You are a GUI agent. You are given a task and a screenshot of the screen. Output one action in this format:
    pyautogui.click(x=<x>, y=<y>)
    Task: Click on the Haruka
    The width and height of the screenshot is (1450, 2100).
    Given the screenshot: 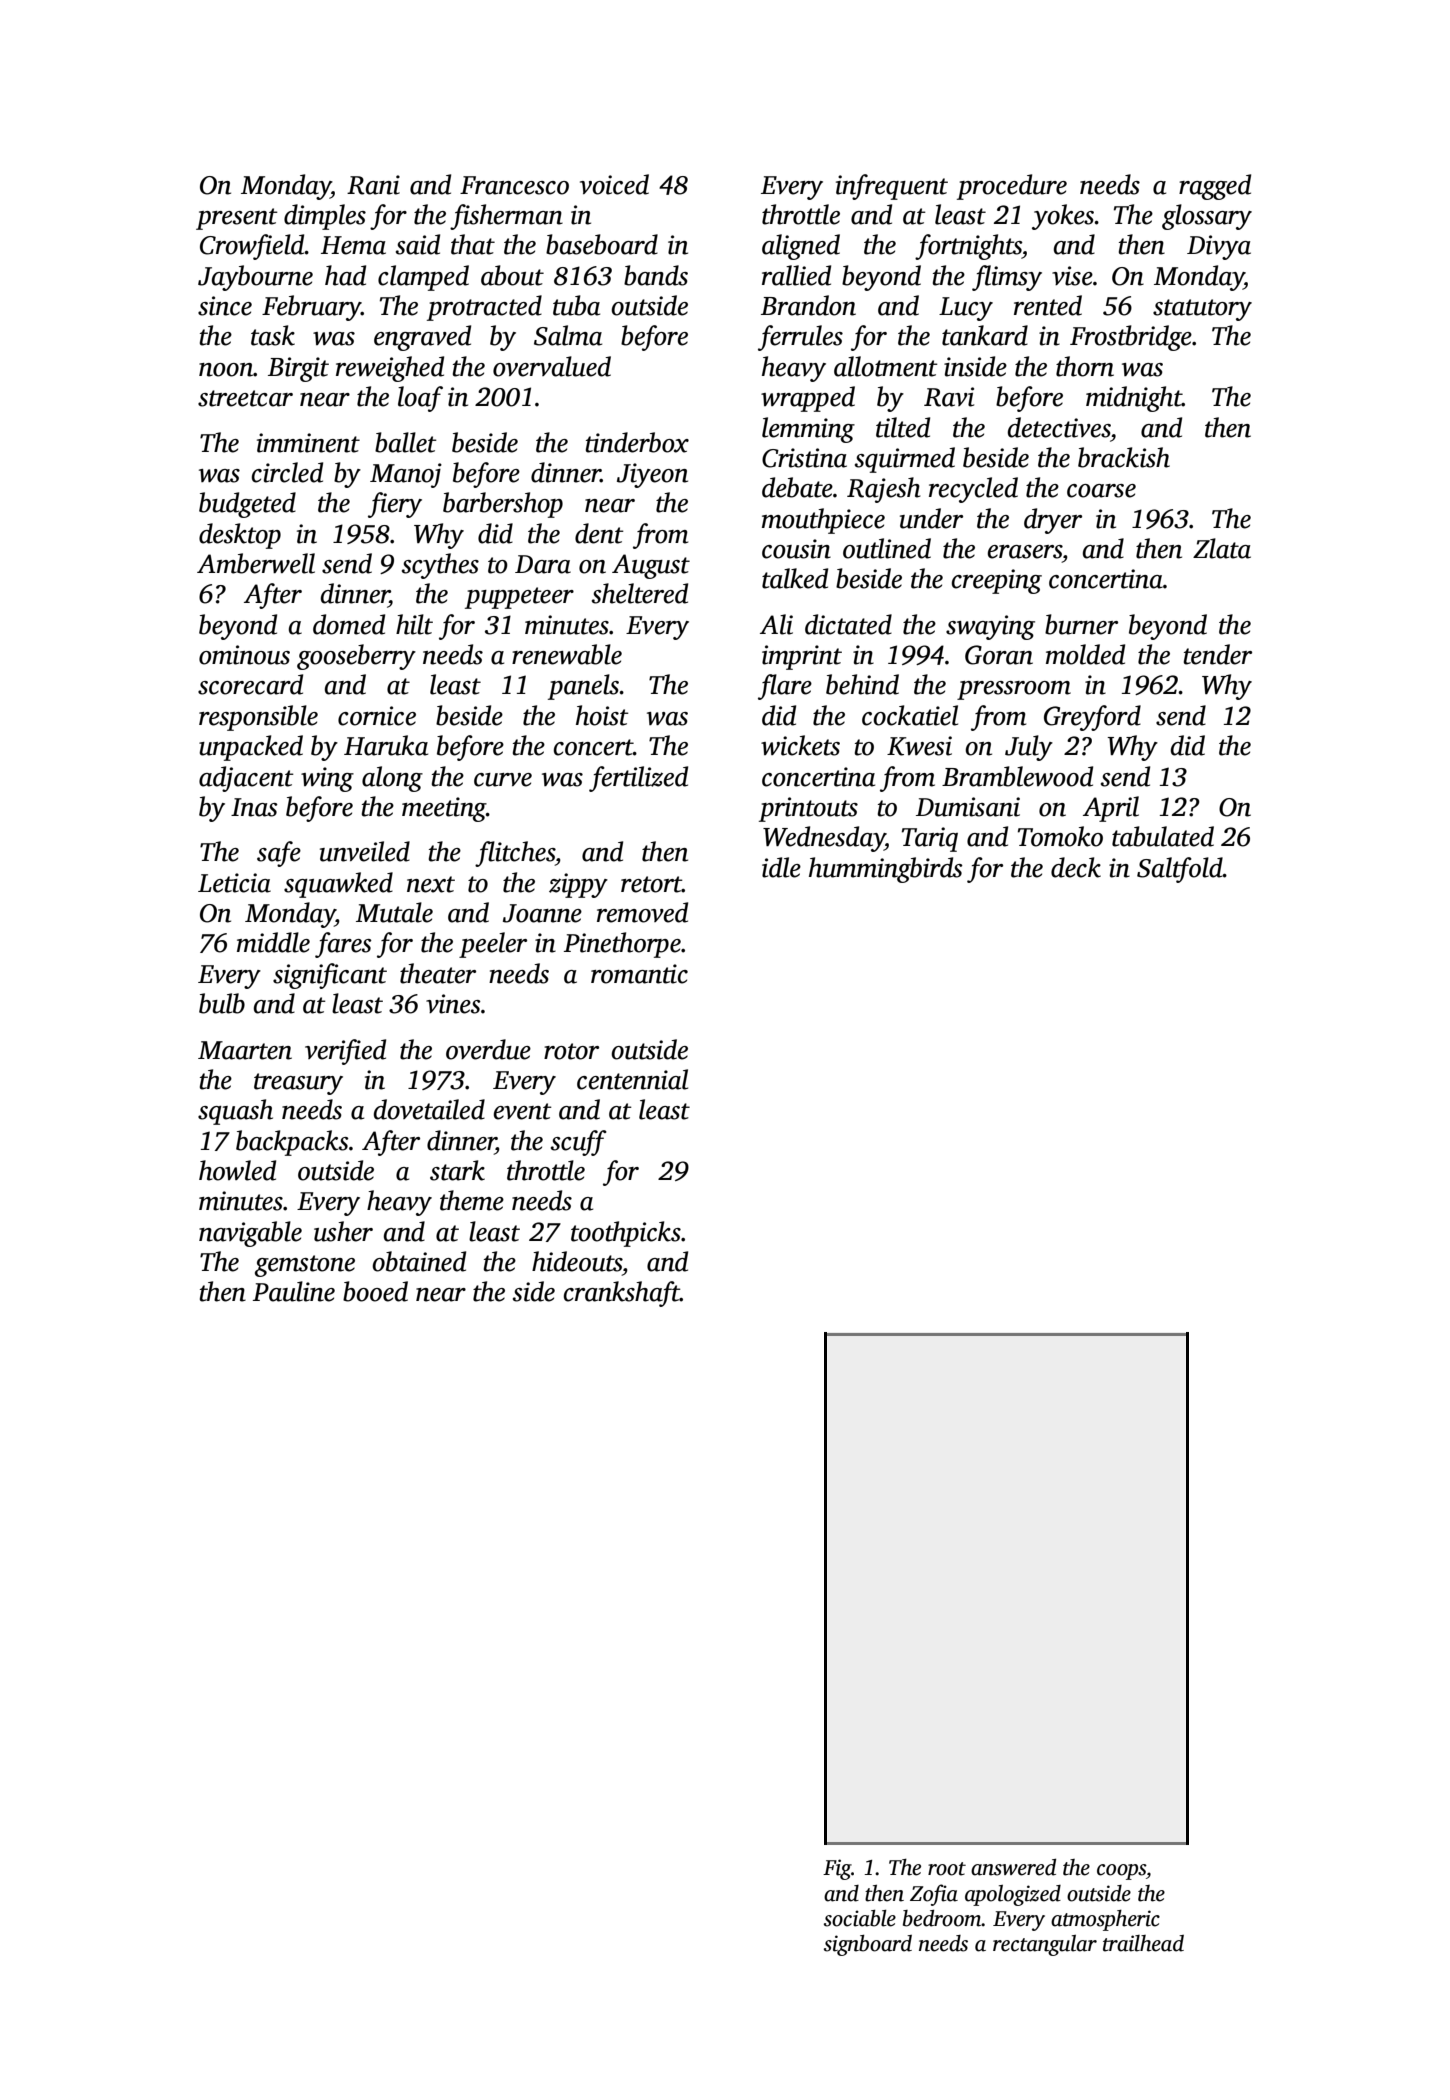 What is the action you would take?
    pyautogui.click(x=386, y=745)
